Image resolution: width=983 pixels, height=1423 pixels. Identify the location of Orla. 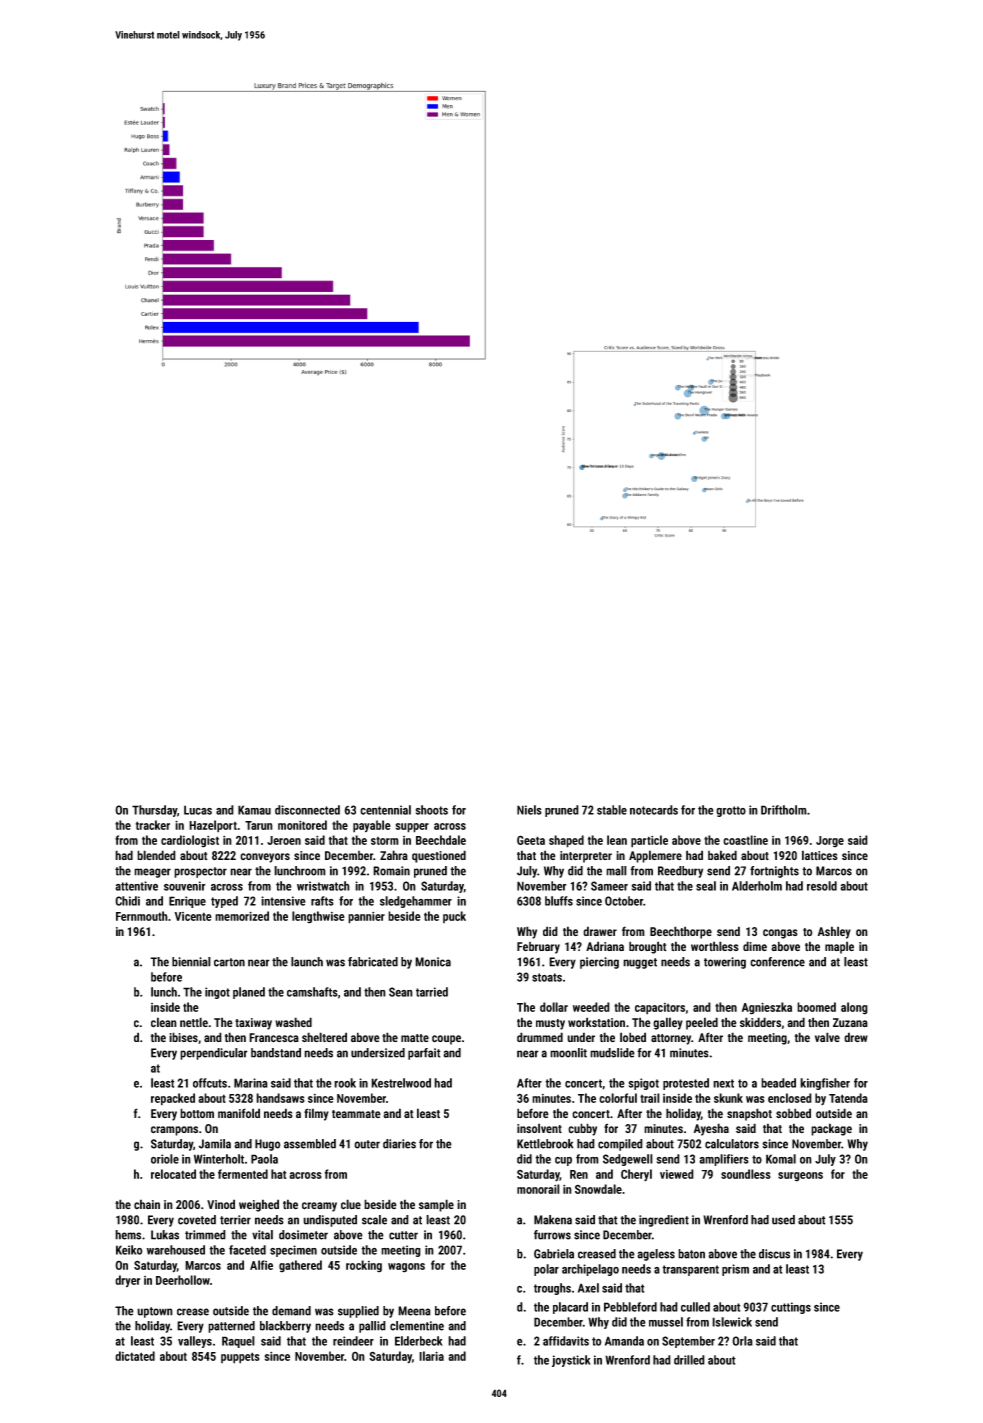
(742, 1341).
